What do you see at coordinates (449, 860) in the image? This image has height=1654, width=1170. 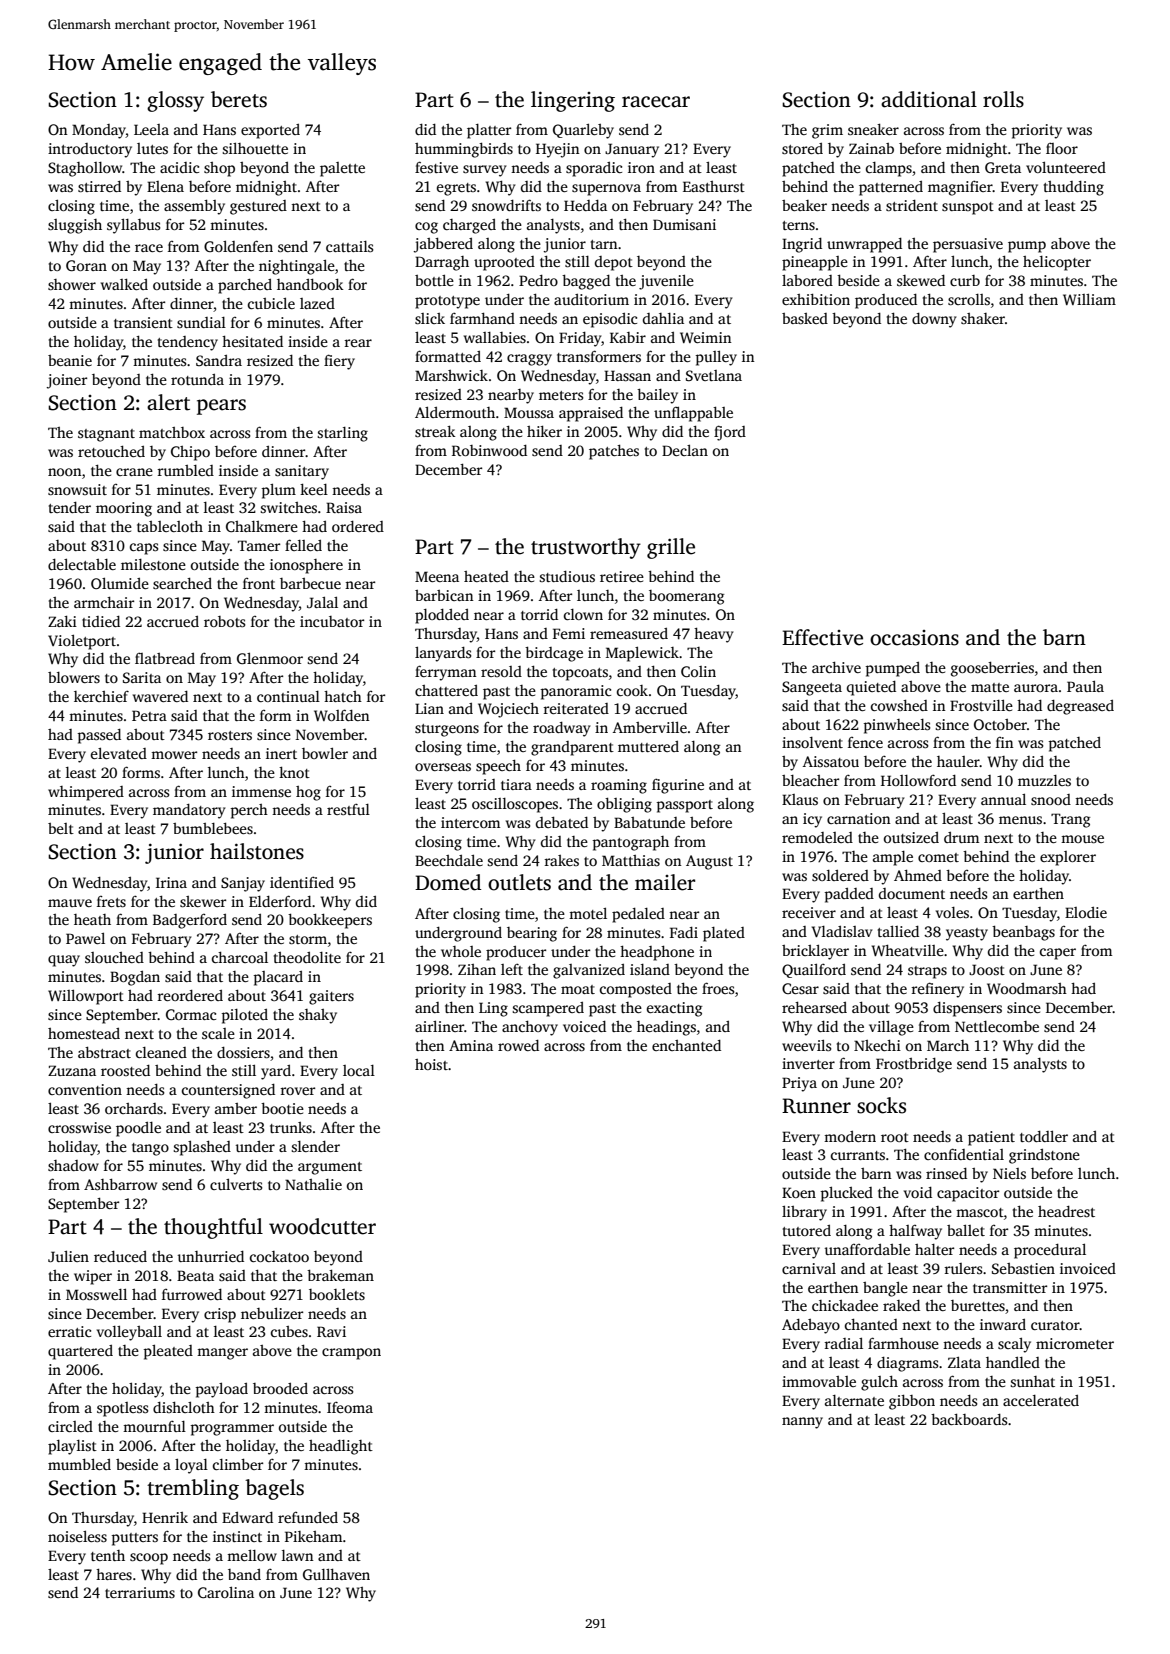 I see `Beechdale` at bounding box center [449, 860].
